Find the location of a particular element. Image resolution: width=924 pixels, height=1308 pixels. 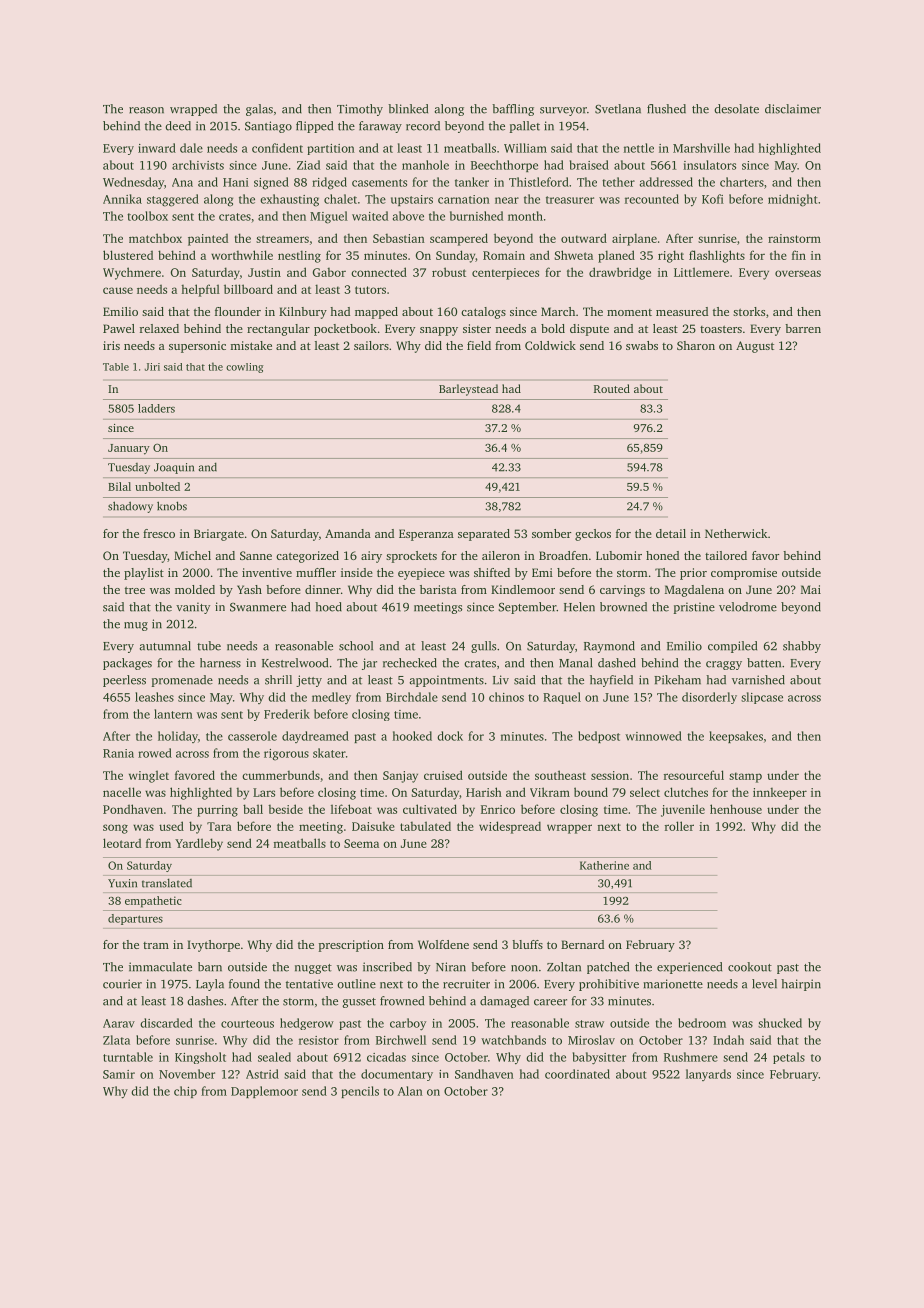

slipcase is located at coordinates (762, 698).
